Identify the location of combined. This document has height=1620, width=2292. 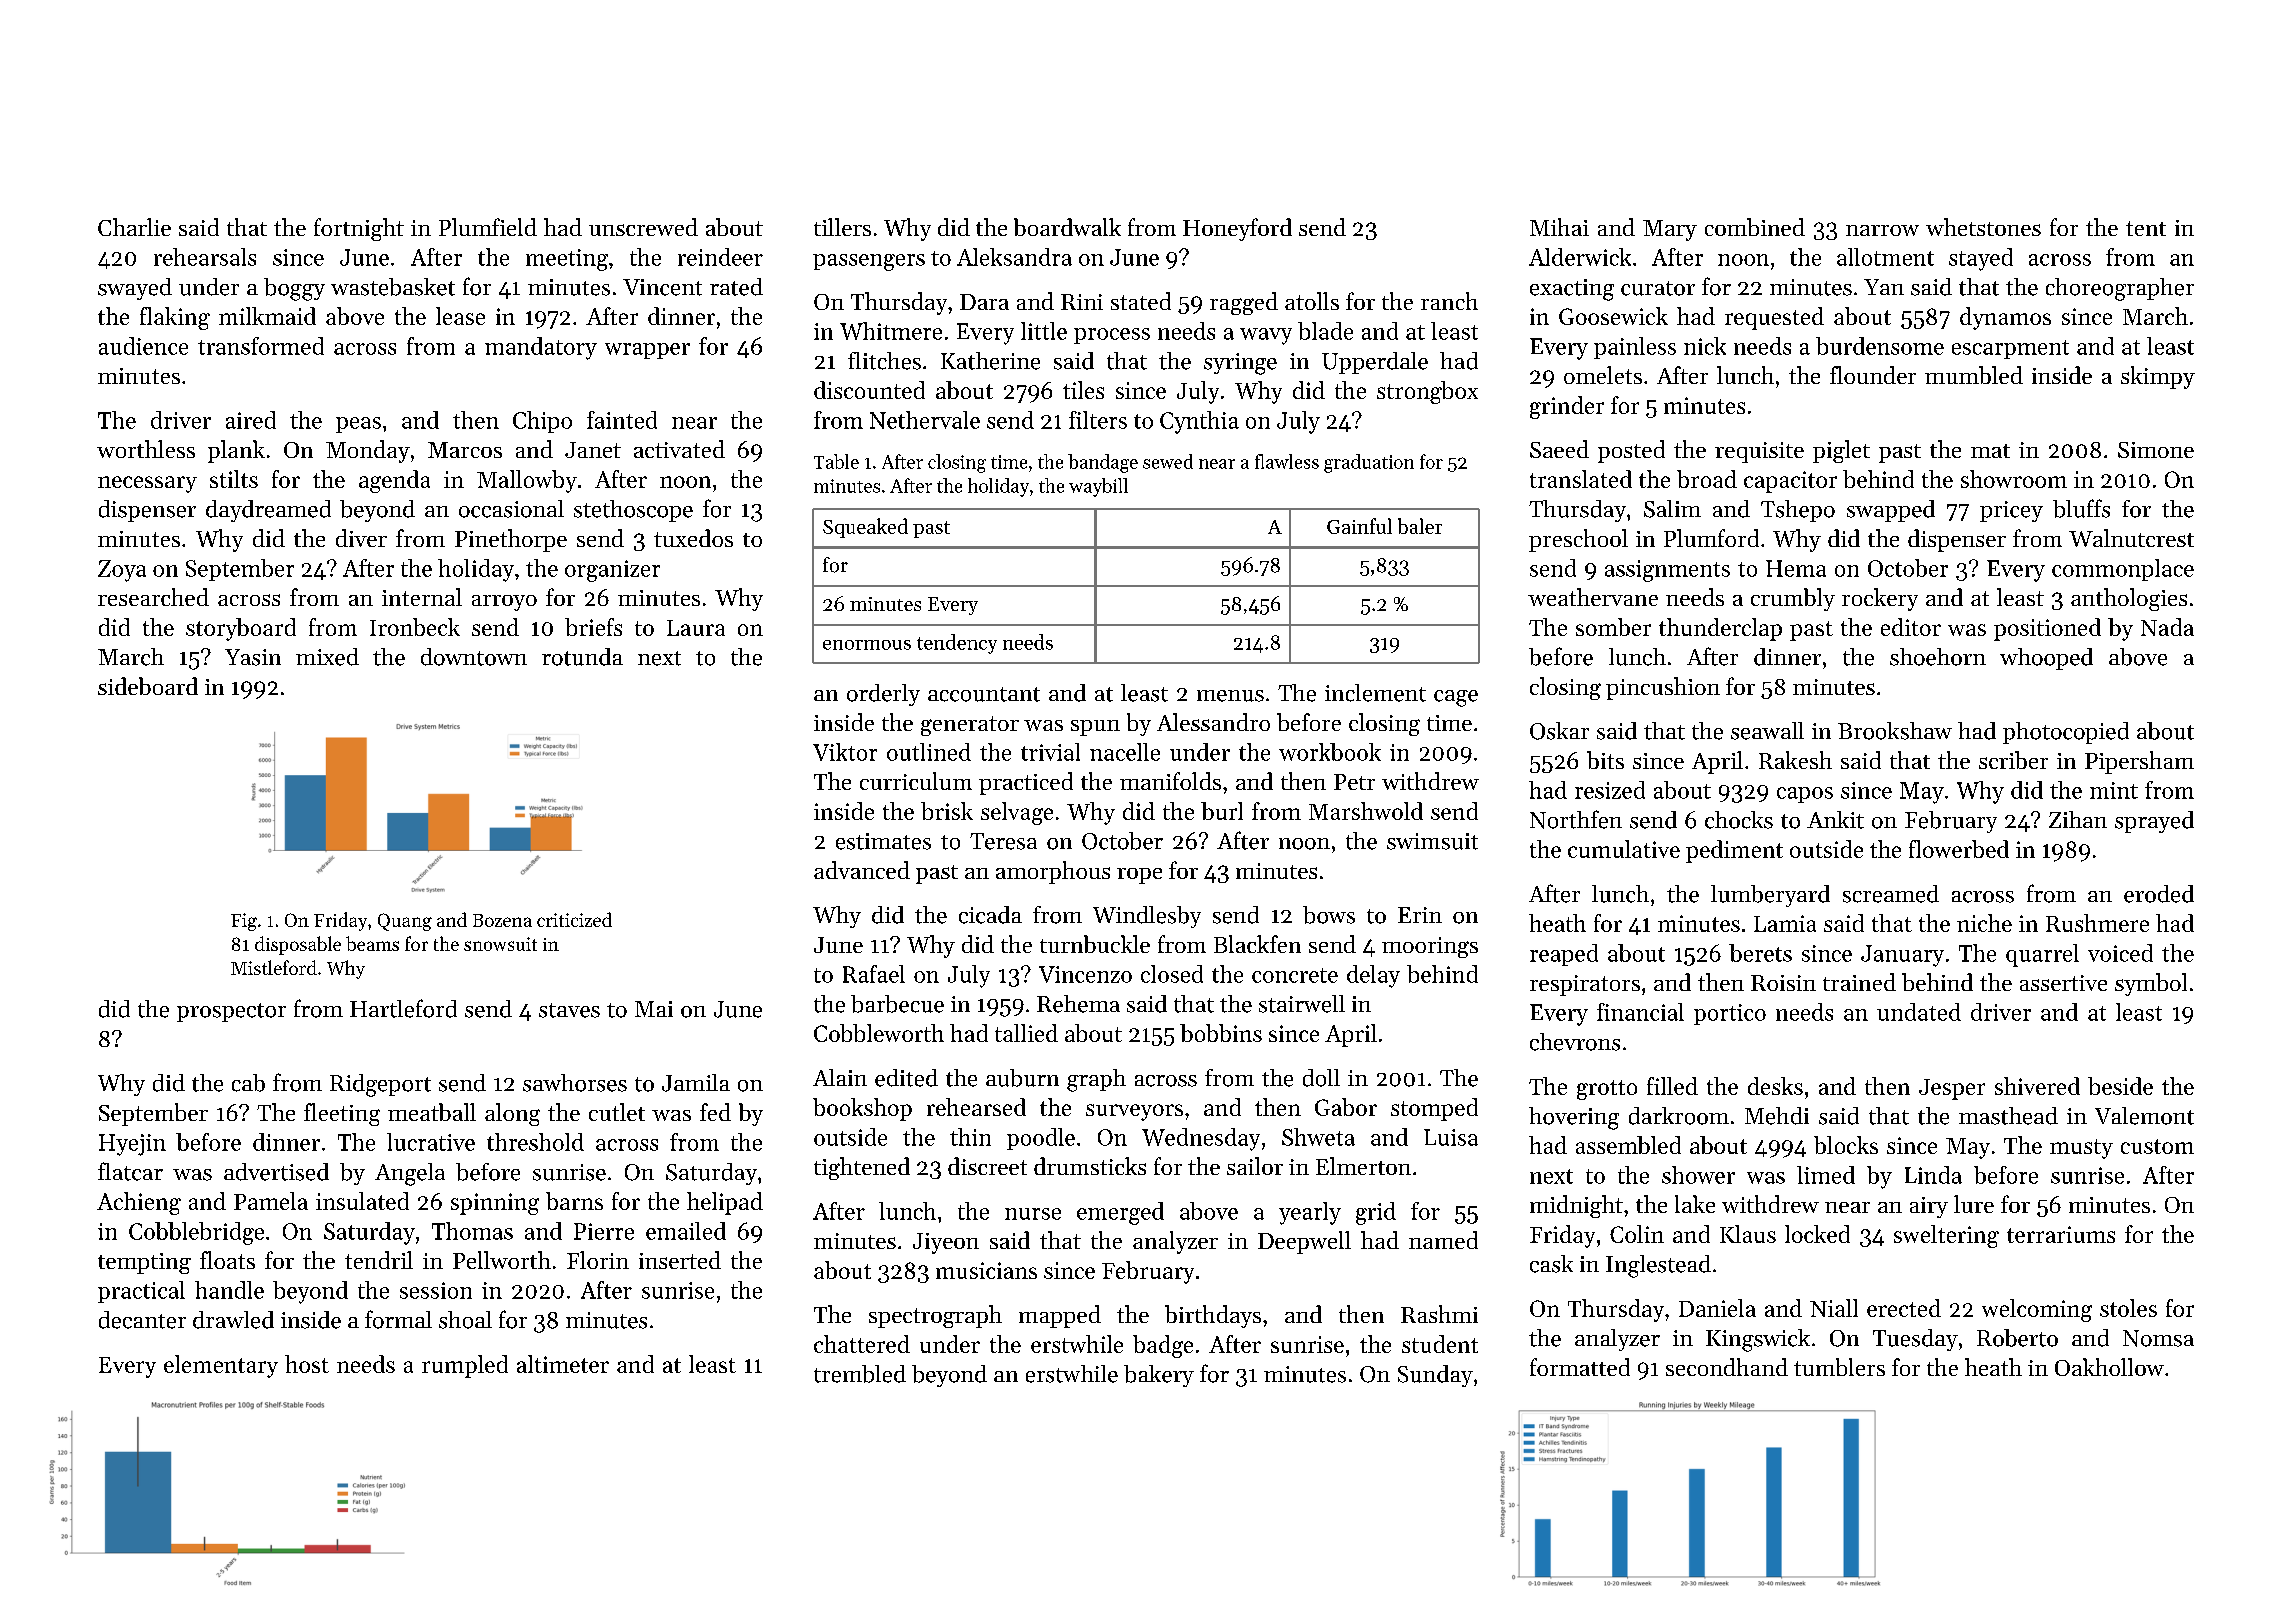
(1755, 227).
